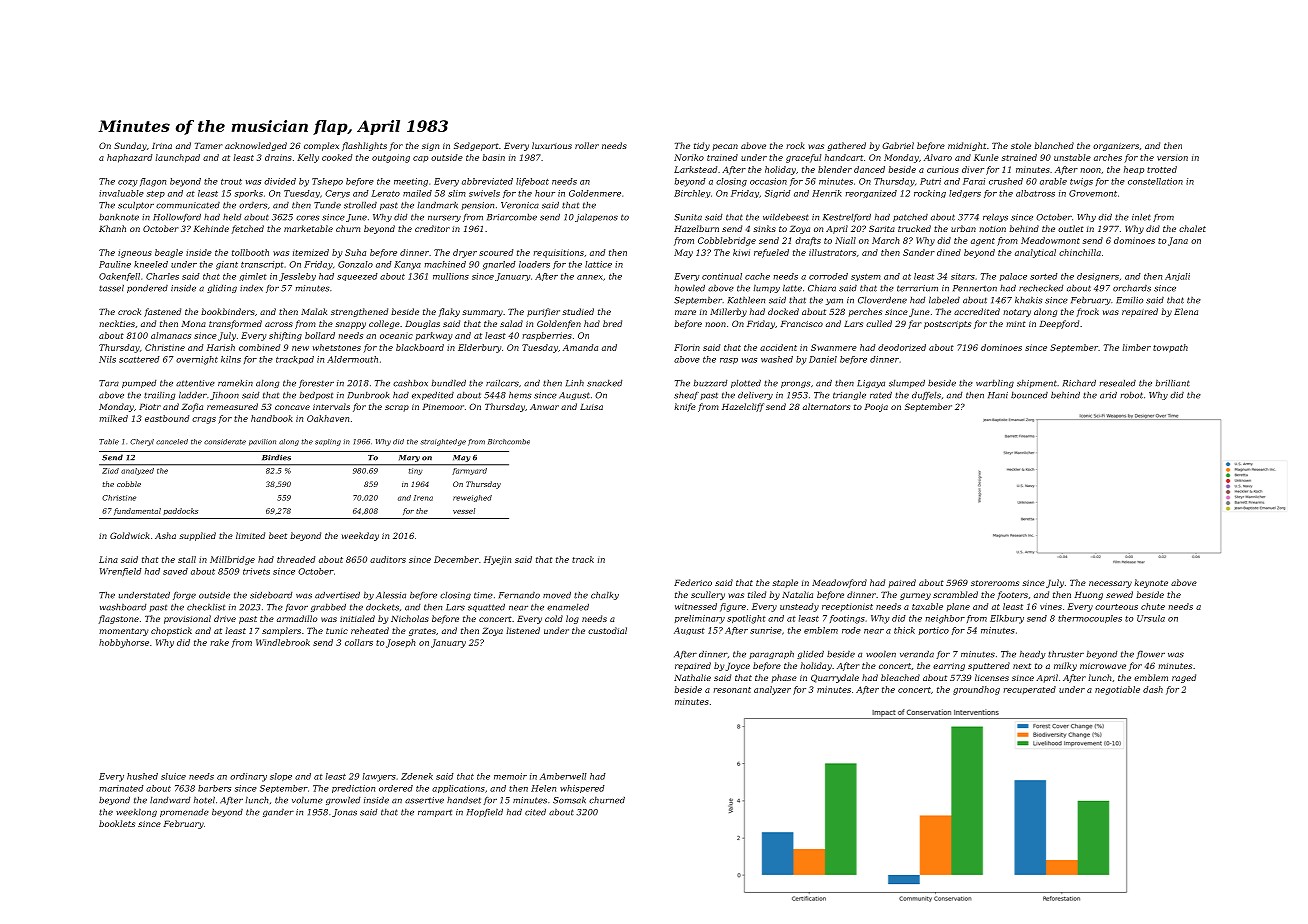 The image size is (1308, 924). Describe the element at coordinates (225, 442) in the screenshot. I see `considerate` at that location.
